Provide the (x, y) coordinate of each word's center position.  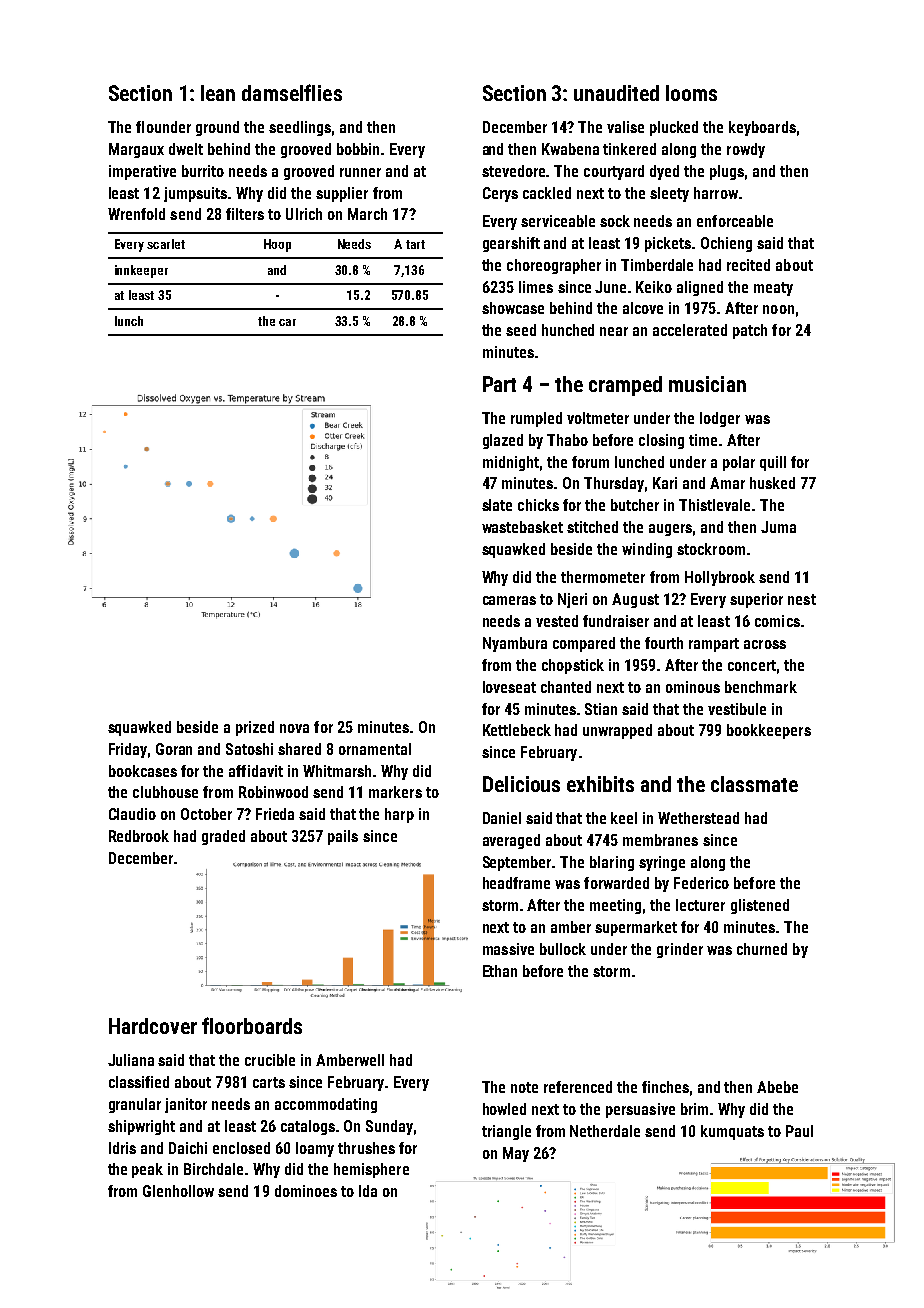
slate (497, 505)
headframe (516, 883)
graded (223, 837)
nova (294, 728)
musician (707, 384)
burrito (203, 171)
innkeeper (141, 271)
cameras (509, 600)
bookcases (143, 771)
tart (415, 244)
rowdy (746, 150)
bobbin (358, 149)
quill (773, 463)
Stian (601, 709)
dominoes (306, 1191)
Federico (701, 883)
